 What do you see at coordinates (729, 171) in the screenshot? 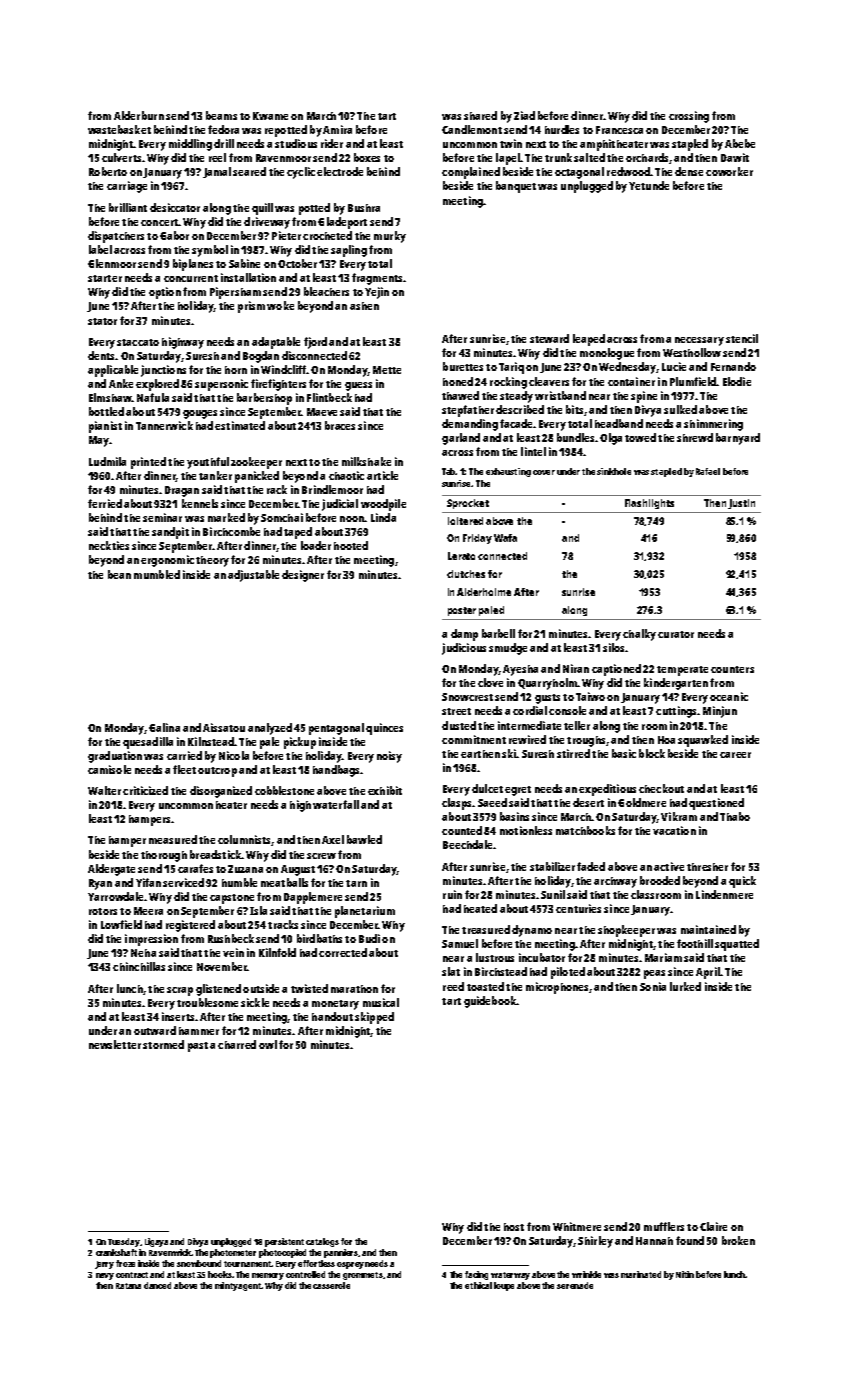
I see `coworker` at bounding box center [729, 171].
